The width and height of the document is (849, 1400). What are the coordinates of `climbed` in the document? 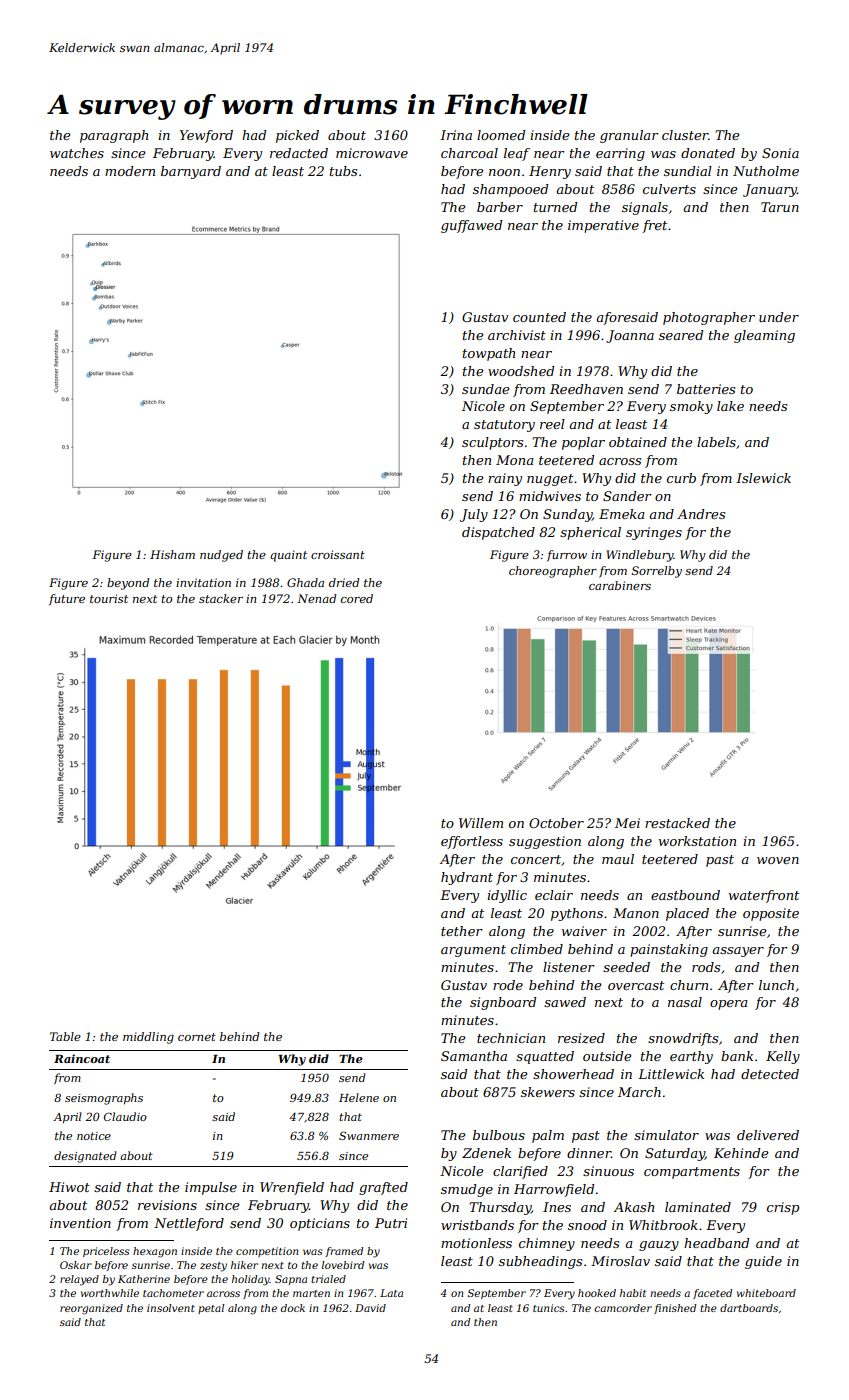 It's located at (537, 949).
